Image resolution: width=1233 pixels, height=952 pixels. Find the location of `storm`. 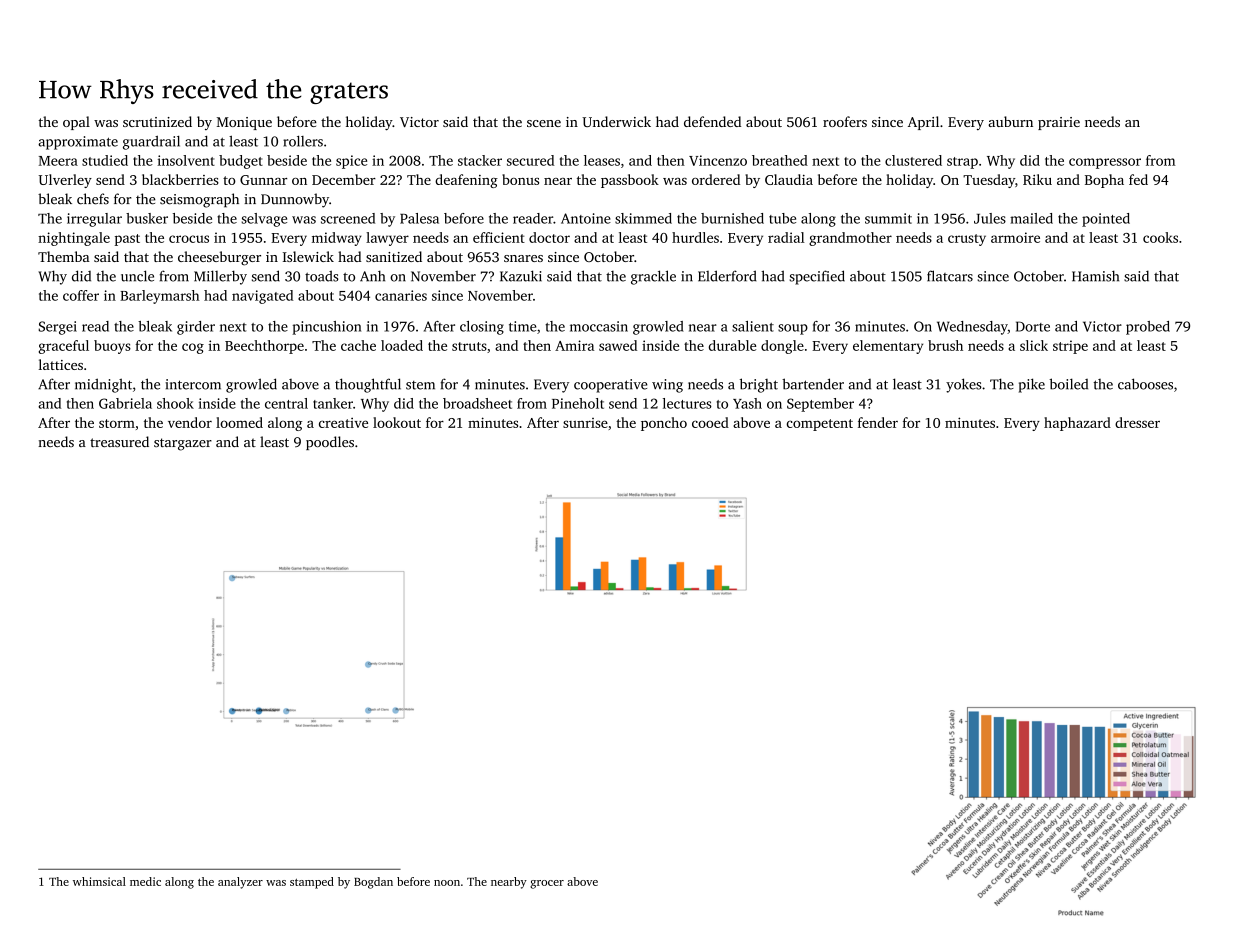

storm is located at coordinates (117, 423).
